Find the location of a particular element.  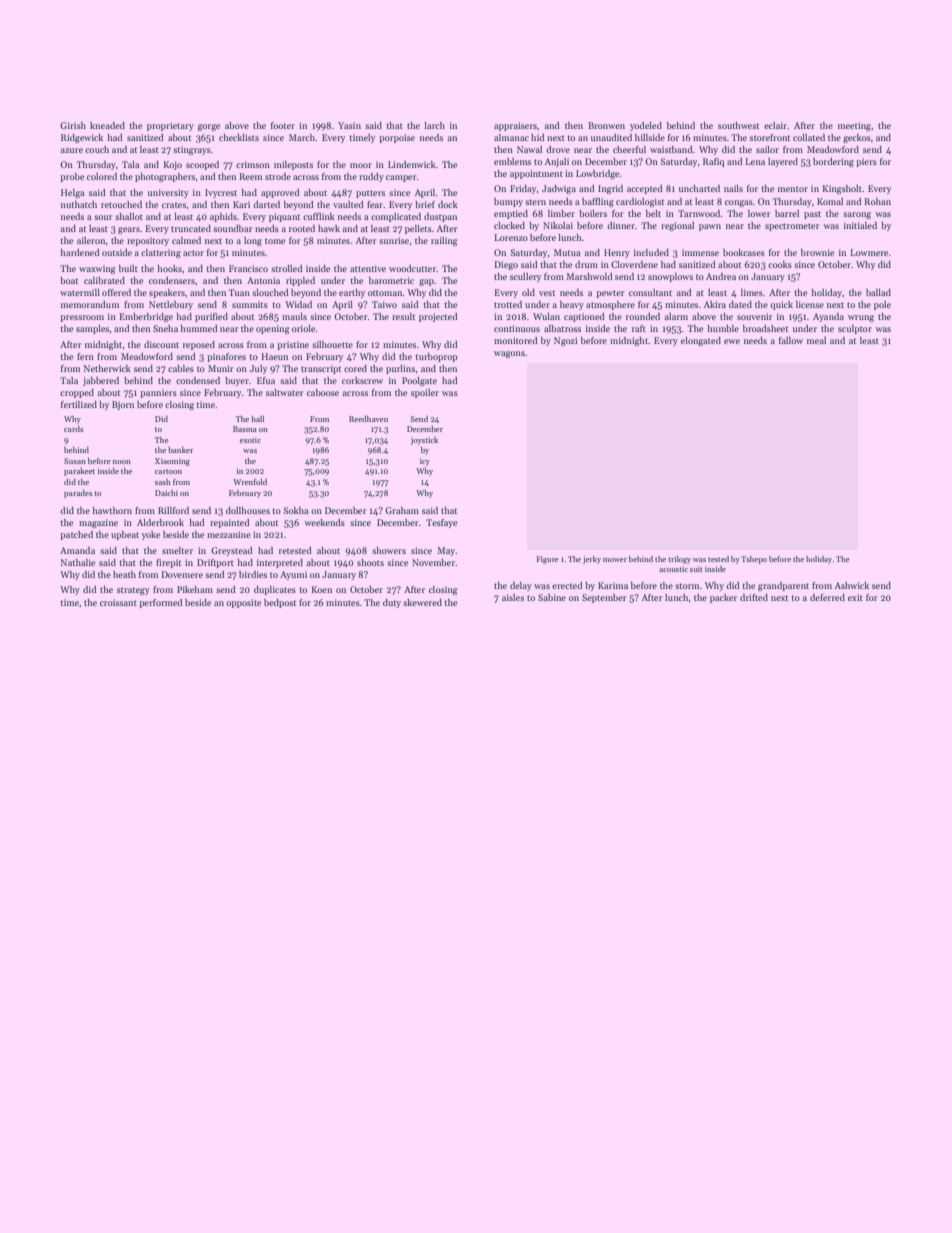

fallow is located at coordinates (791, 340).
